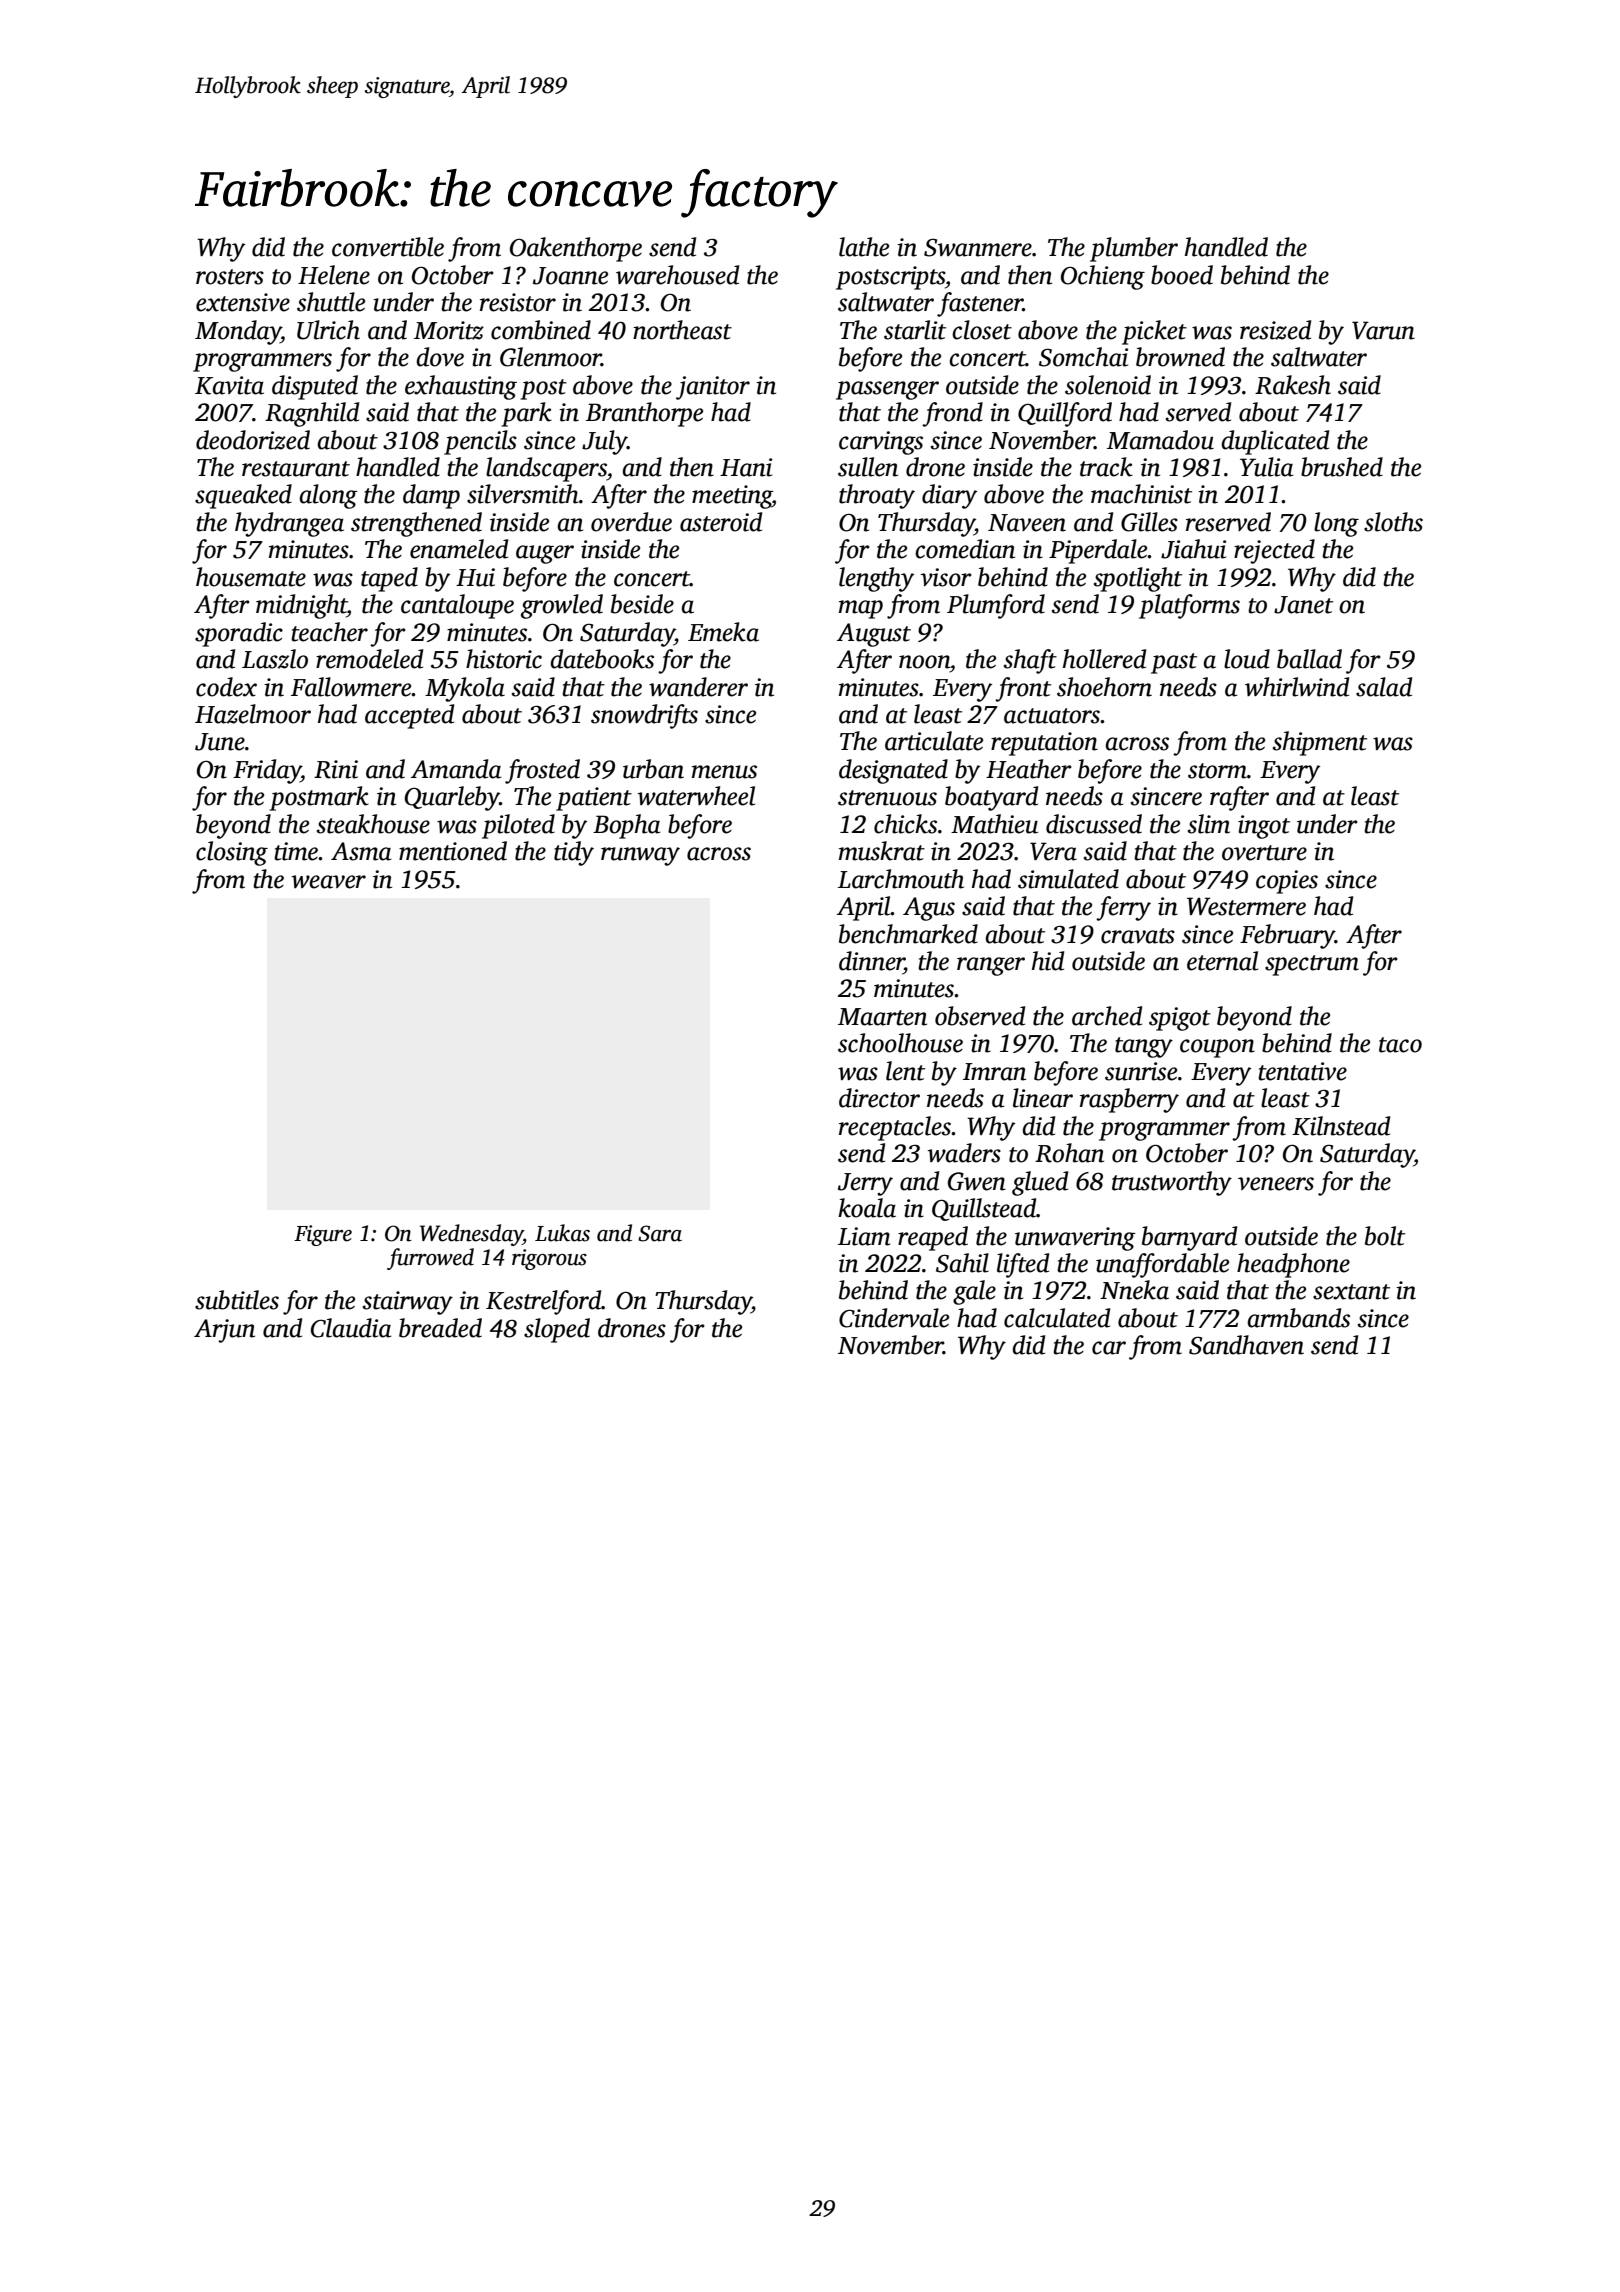 This screenshot has width=1620, height=2292. Describe the element at coordinates (1134, 249) in the screenshot. I see `plumber` at that location.
